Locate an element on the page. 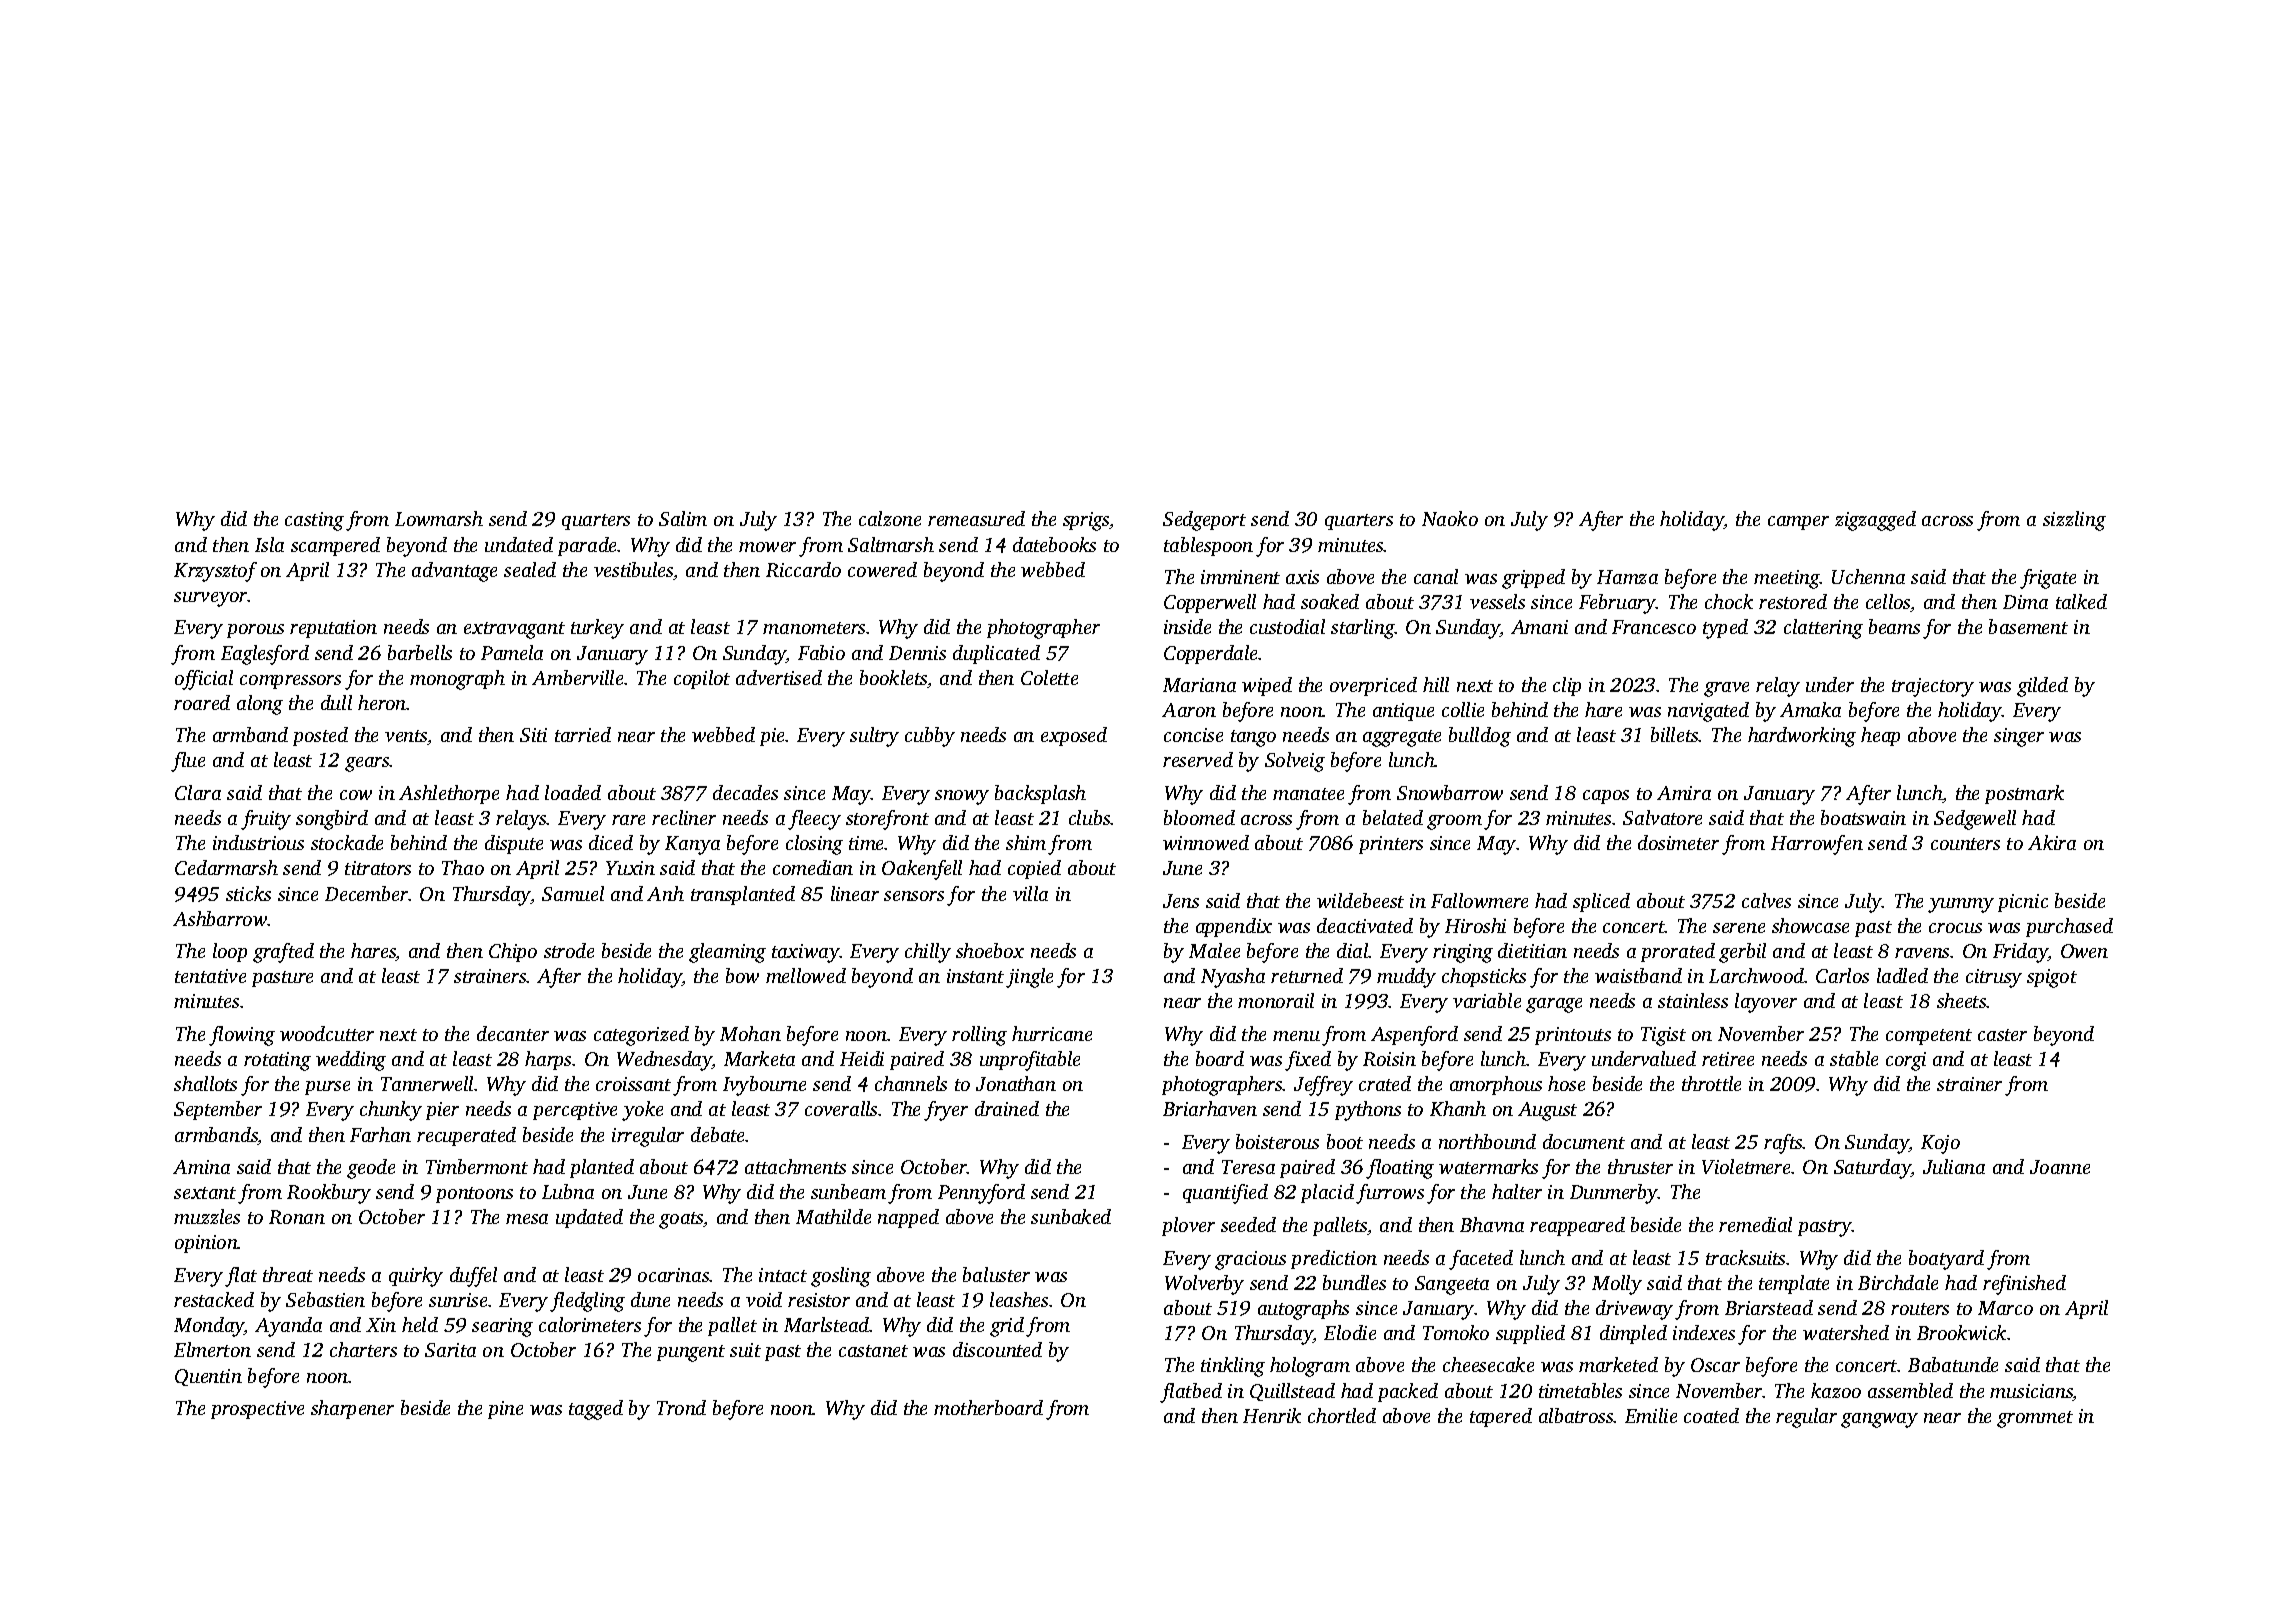 This document has height=1620, width=2292. boatswain is located at coordinates (1863, 817).
